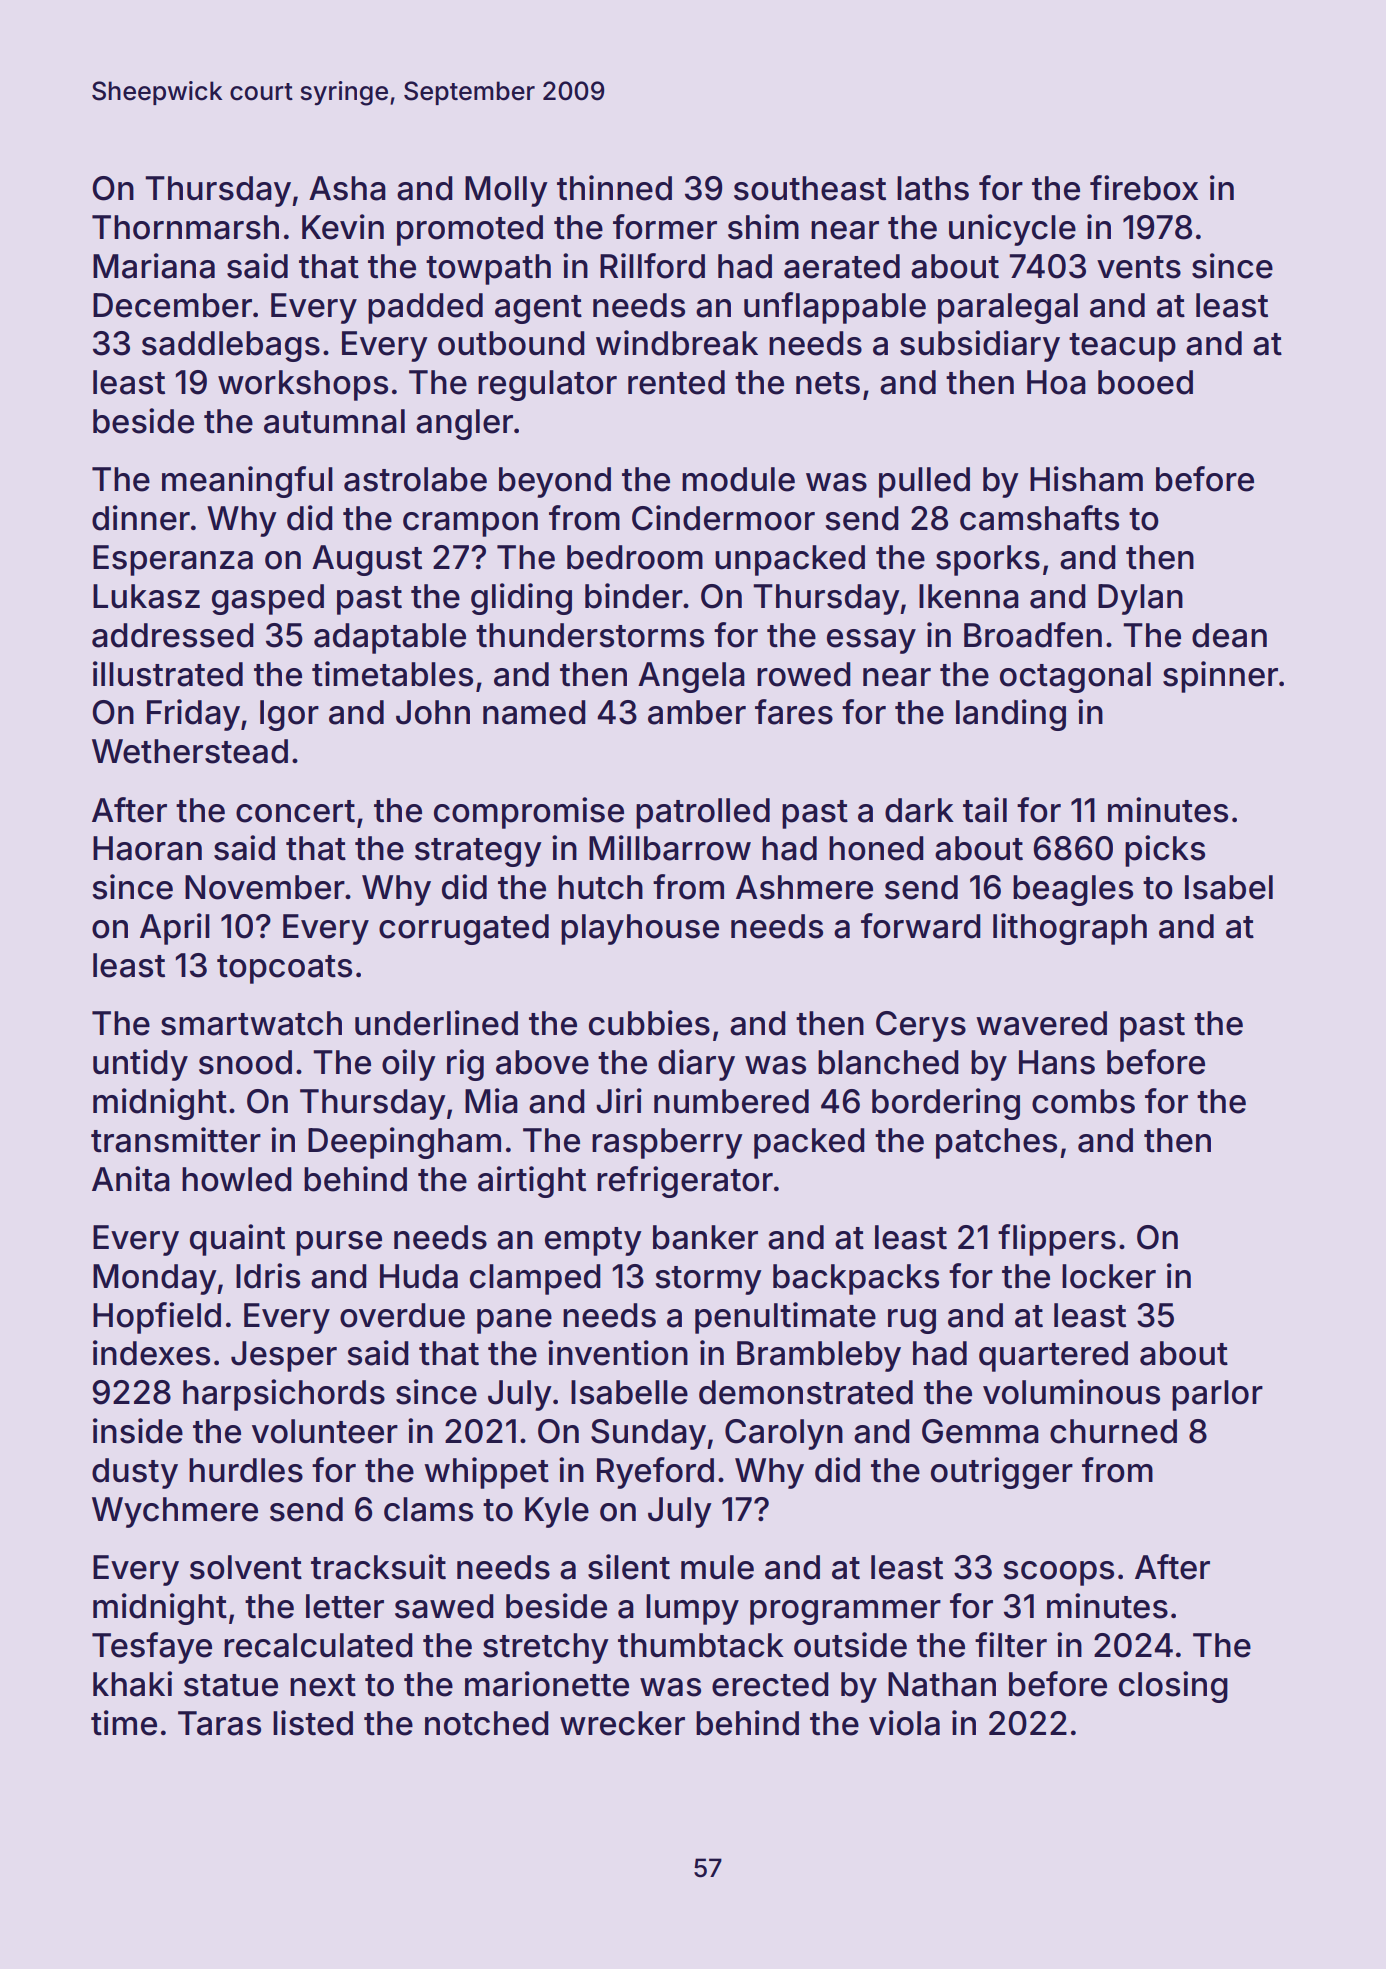 The width and height of the screenshot is (1386, 1969). I want to click on fares, so click(794, 712).
